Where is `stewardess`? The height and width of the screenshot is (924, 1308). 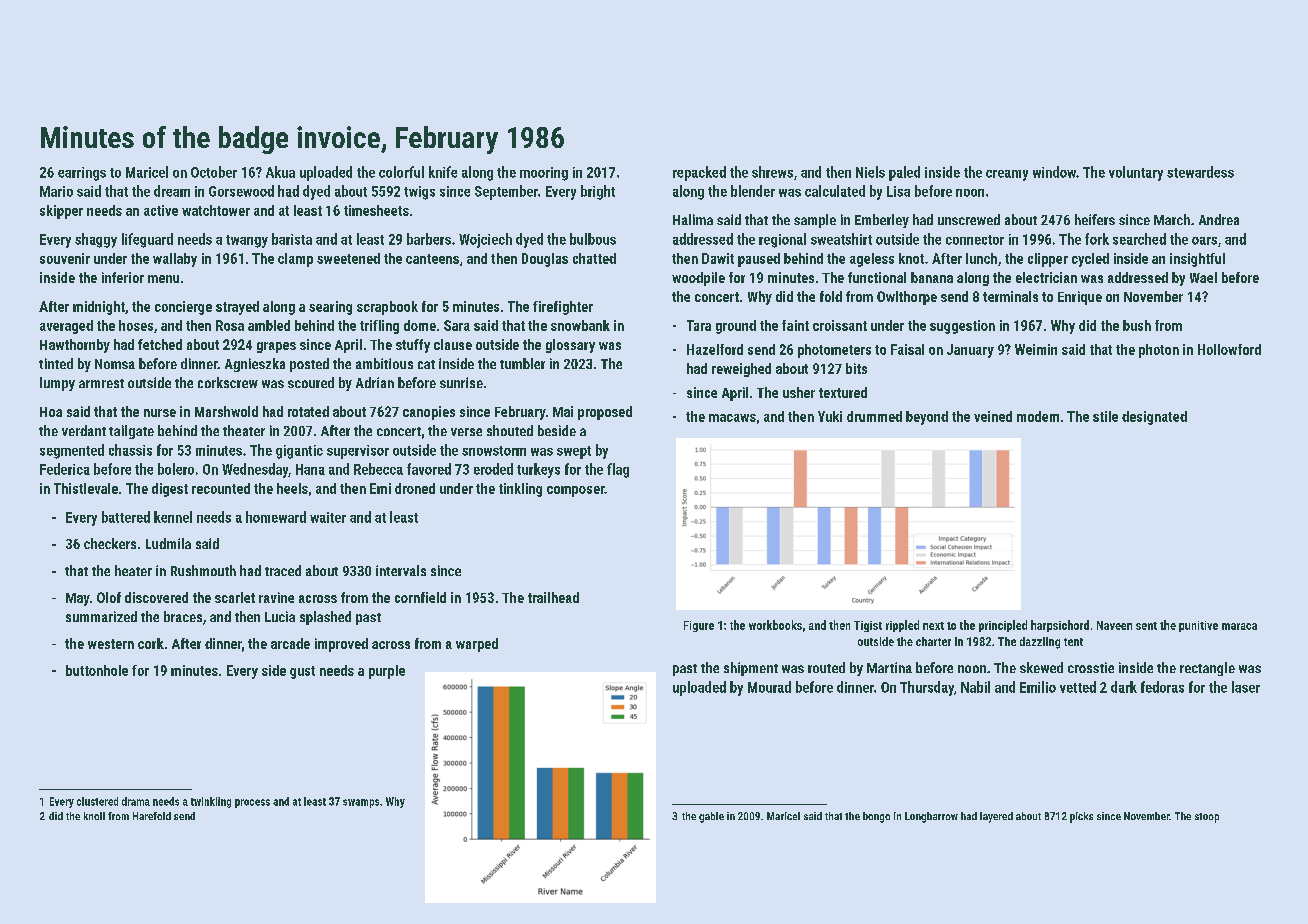 stewardess is located at coordinates (1200, 172).
